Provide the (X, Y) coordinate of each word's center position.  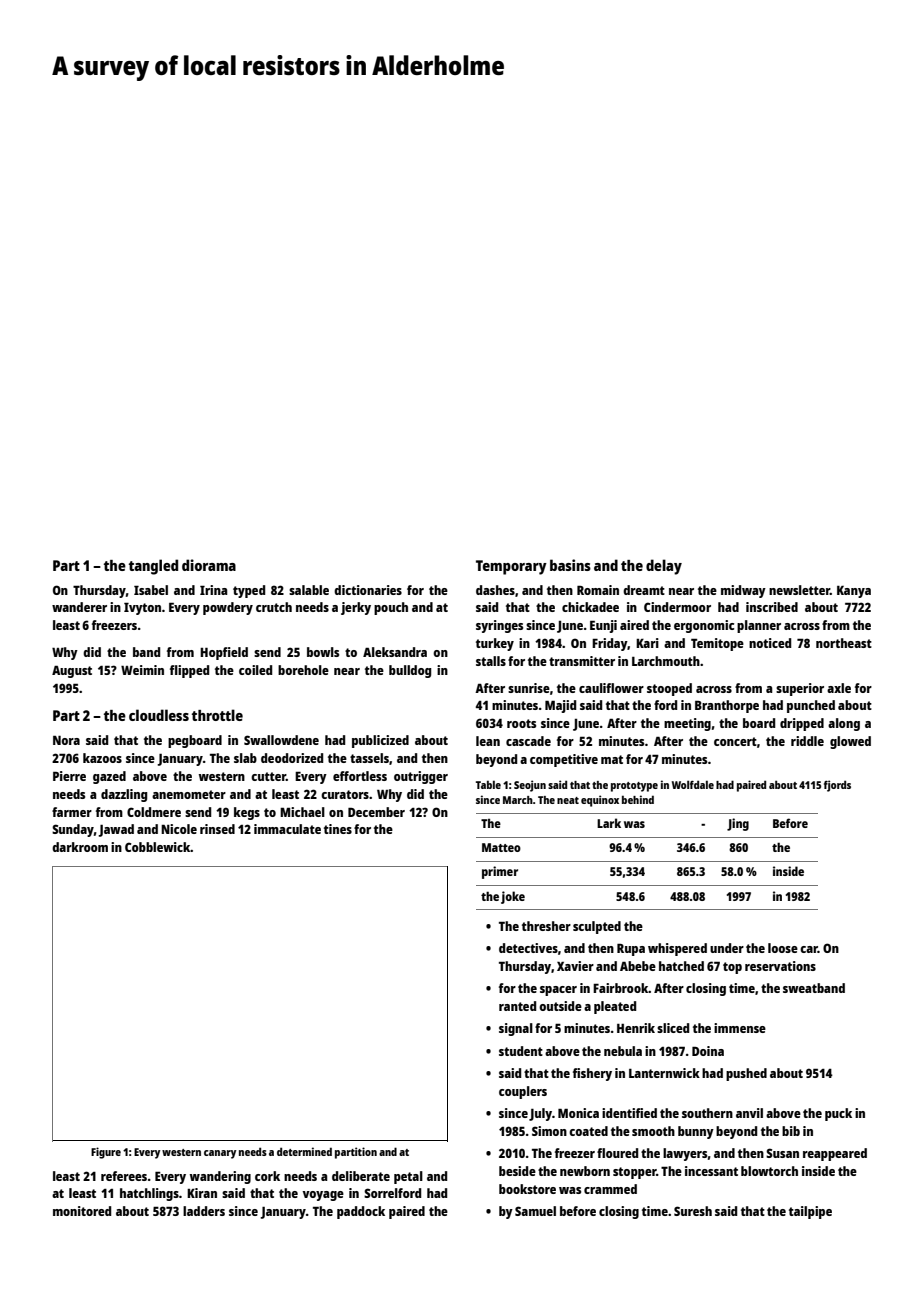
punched (811, 706)
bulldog (410, 671)
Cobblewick (158, 847)
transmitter (582, 661)
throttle (217, 715)
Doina (708, 1051)
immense (740, 1028)
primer (500, 872)
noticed (770, 643)
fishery (592, 1074)
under (727, 948)
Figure (106, 1153)
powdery (228, 608)
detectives (528, 948)
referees (124, 1176)
